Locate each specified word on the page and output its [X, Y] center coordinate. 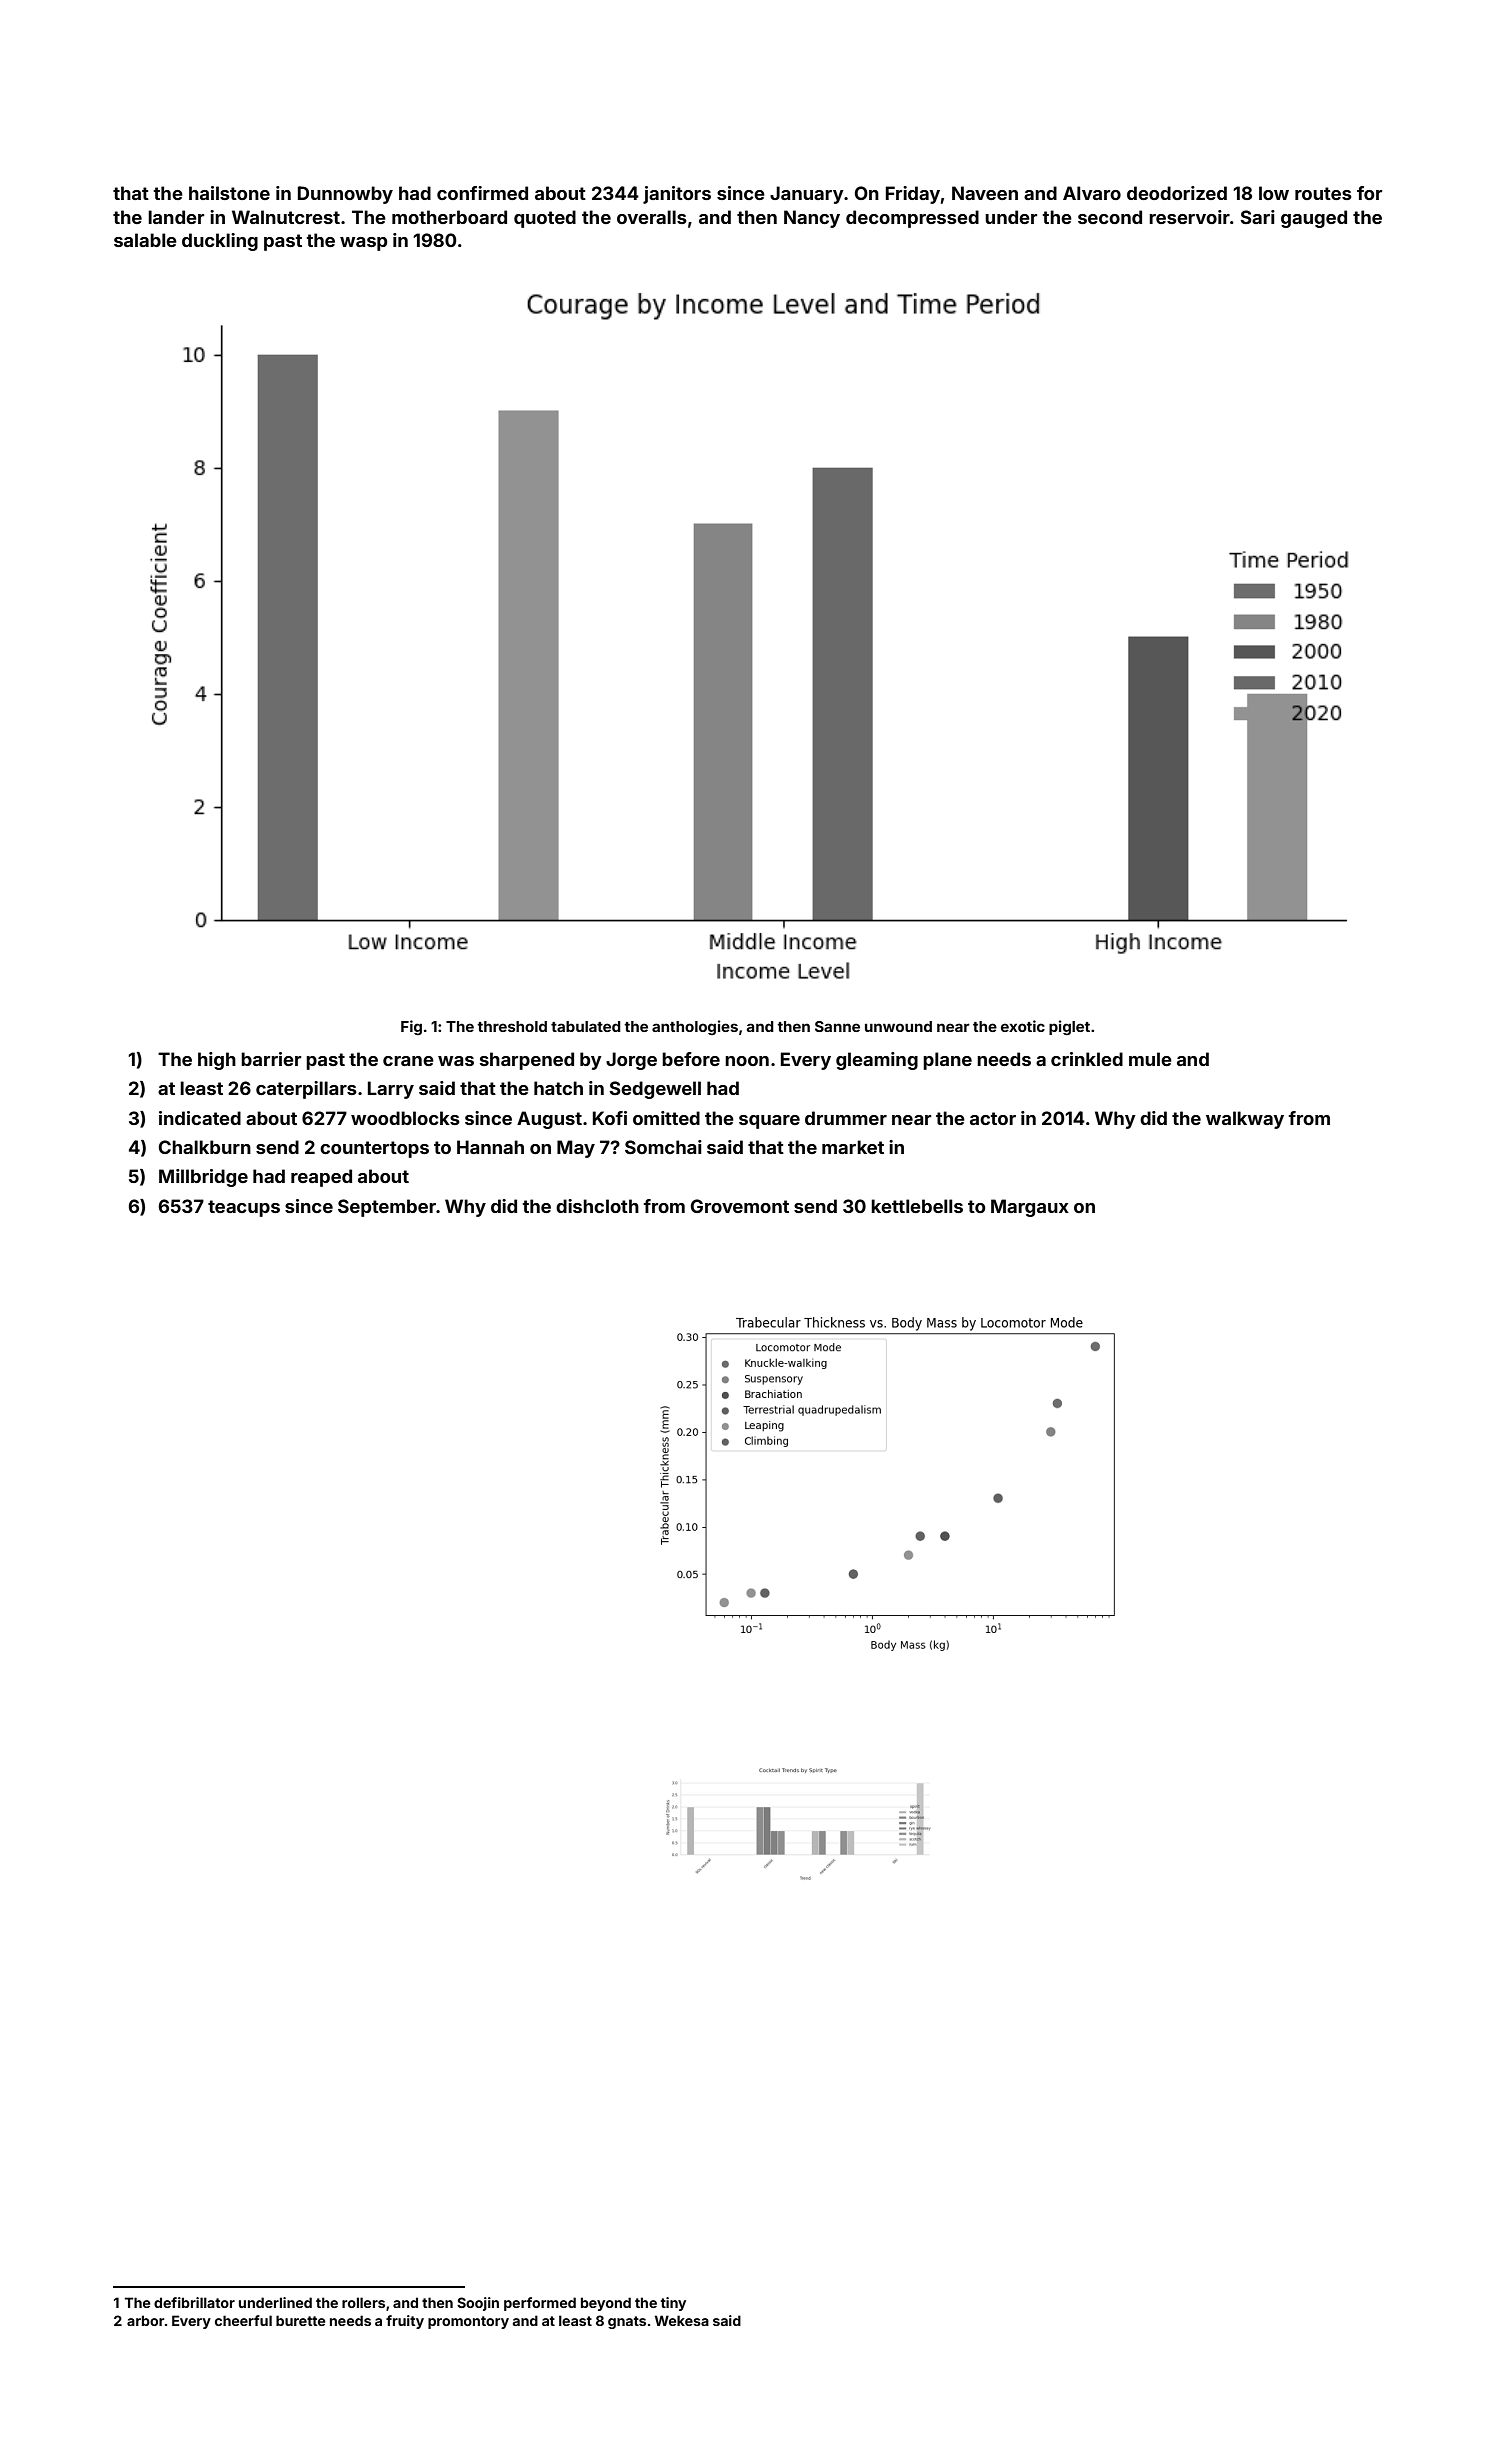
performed [540, 2304]
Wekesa [682, 2320]
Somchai [663, 1147]
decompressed [912, 219]
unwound [898, 1026]
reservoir [1189, 217]
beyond [606, 2304]
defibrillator [194, 2302]
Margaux [1030, 1208]
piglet [1069, 1027]
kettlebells [917, 1206]
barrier [271, 1059]
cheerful [243, 2320]
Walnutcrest [286, 217]
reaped [321, 1178]
